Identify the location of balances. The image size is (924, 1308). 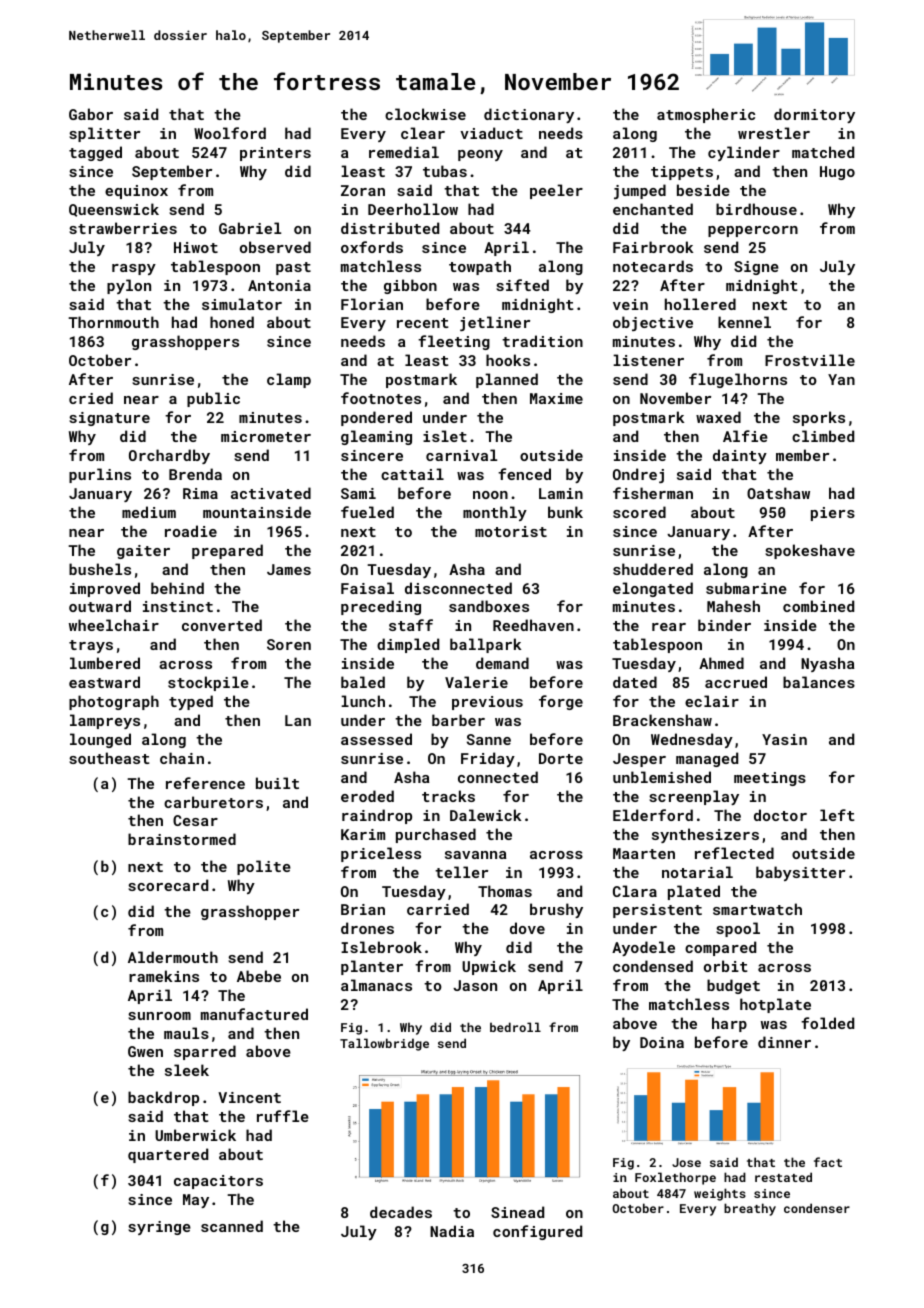
(819, 682).
